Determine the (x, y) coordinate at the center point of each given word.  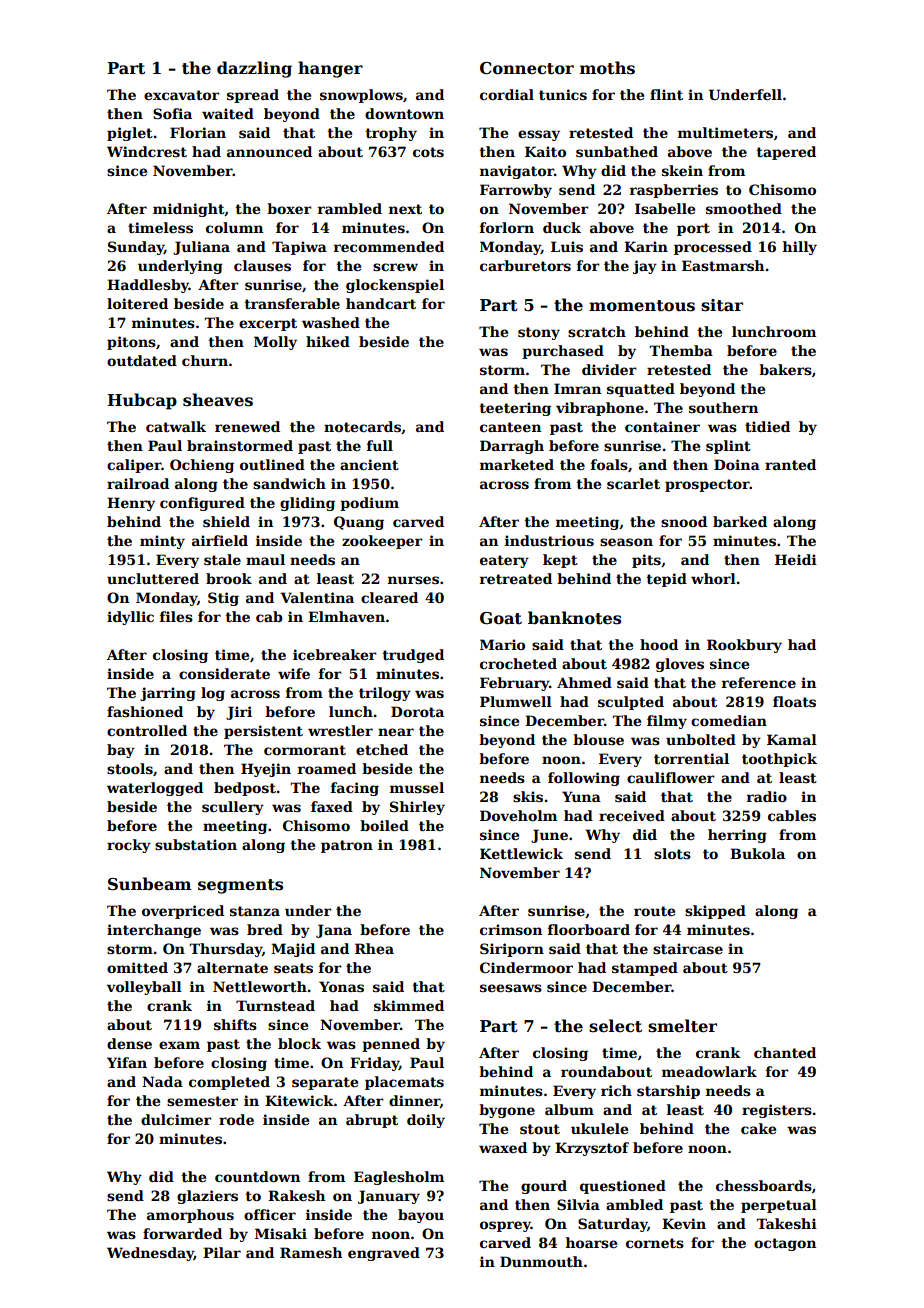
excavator (182, 95)
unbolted (701, 739)
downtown (404, 113)
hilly (800, 248)
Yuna (581, 796)
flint (666, 94)
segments (240, 886)
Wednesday (150, 1254)
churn (205, 360)
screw (395, 267)
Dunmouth (541, 1261)
